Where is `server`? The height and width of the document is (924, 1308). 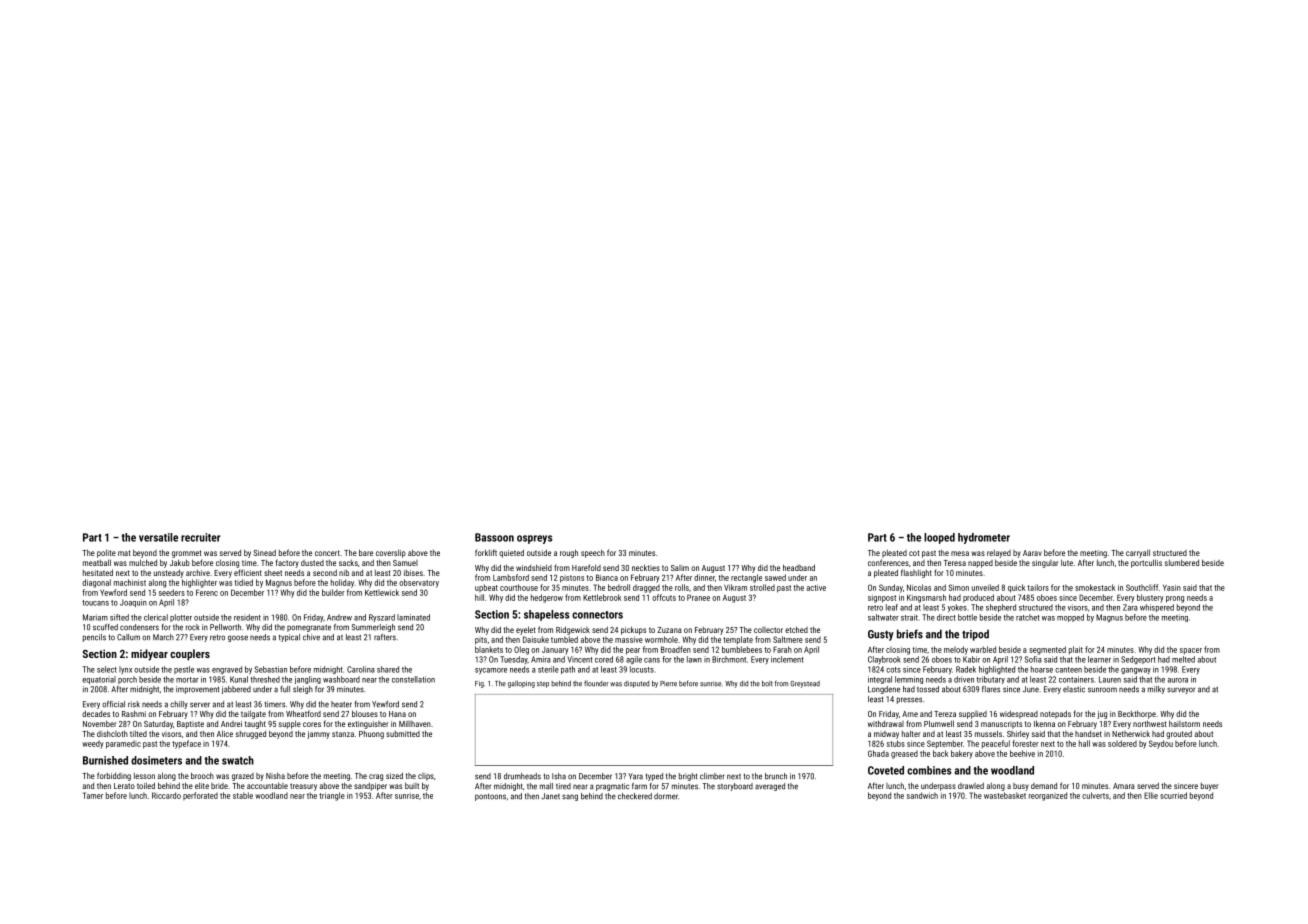
server is located at coordinates (200, 705).
